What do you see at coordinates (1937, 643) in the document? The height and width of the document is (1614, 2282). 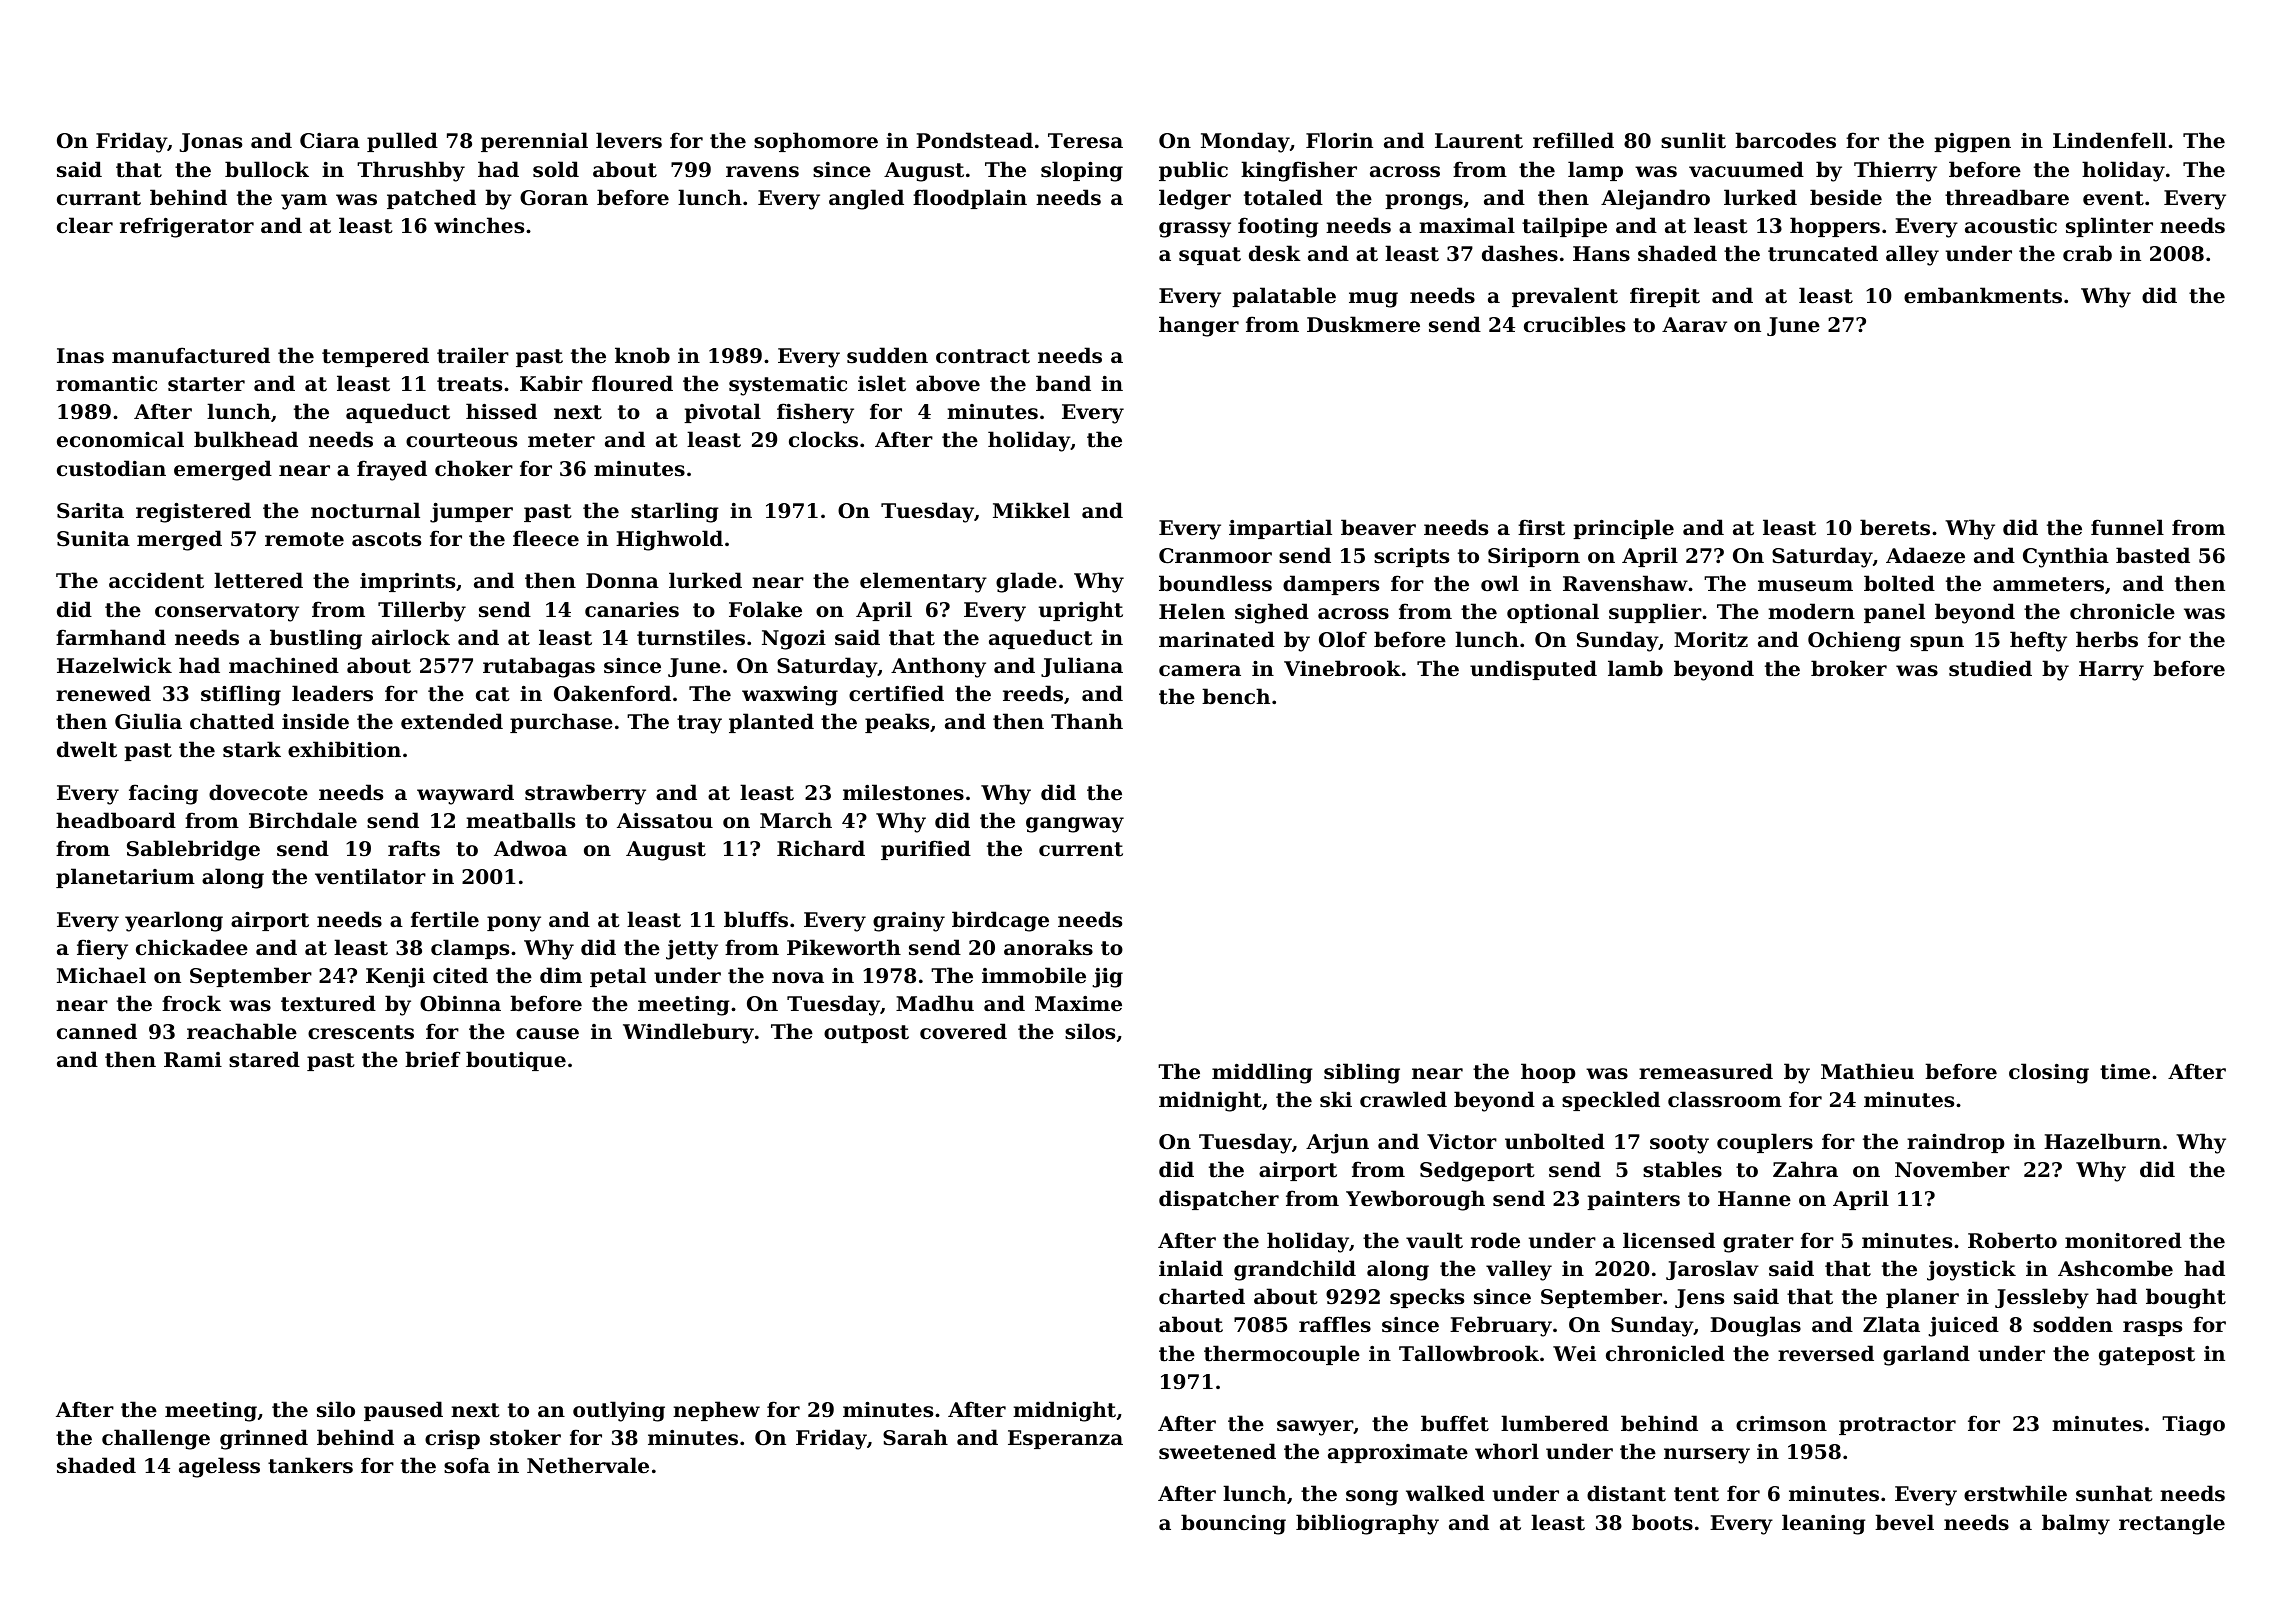 I see `spun` at bounding box center [1937, 643].
